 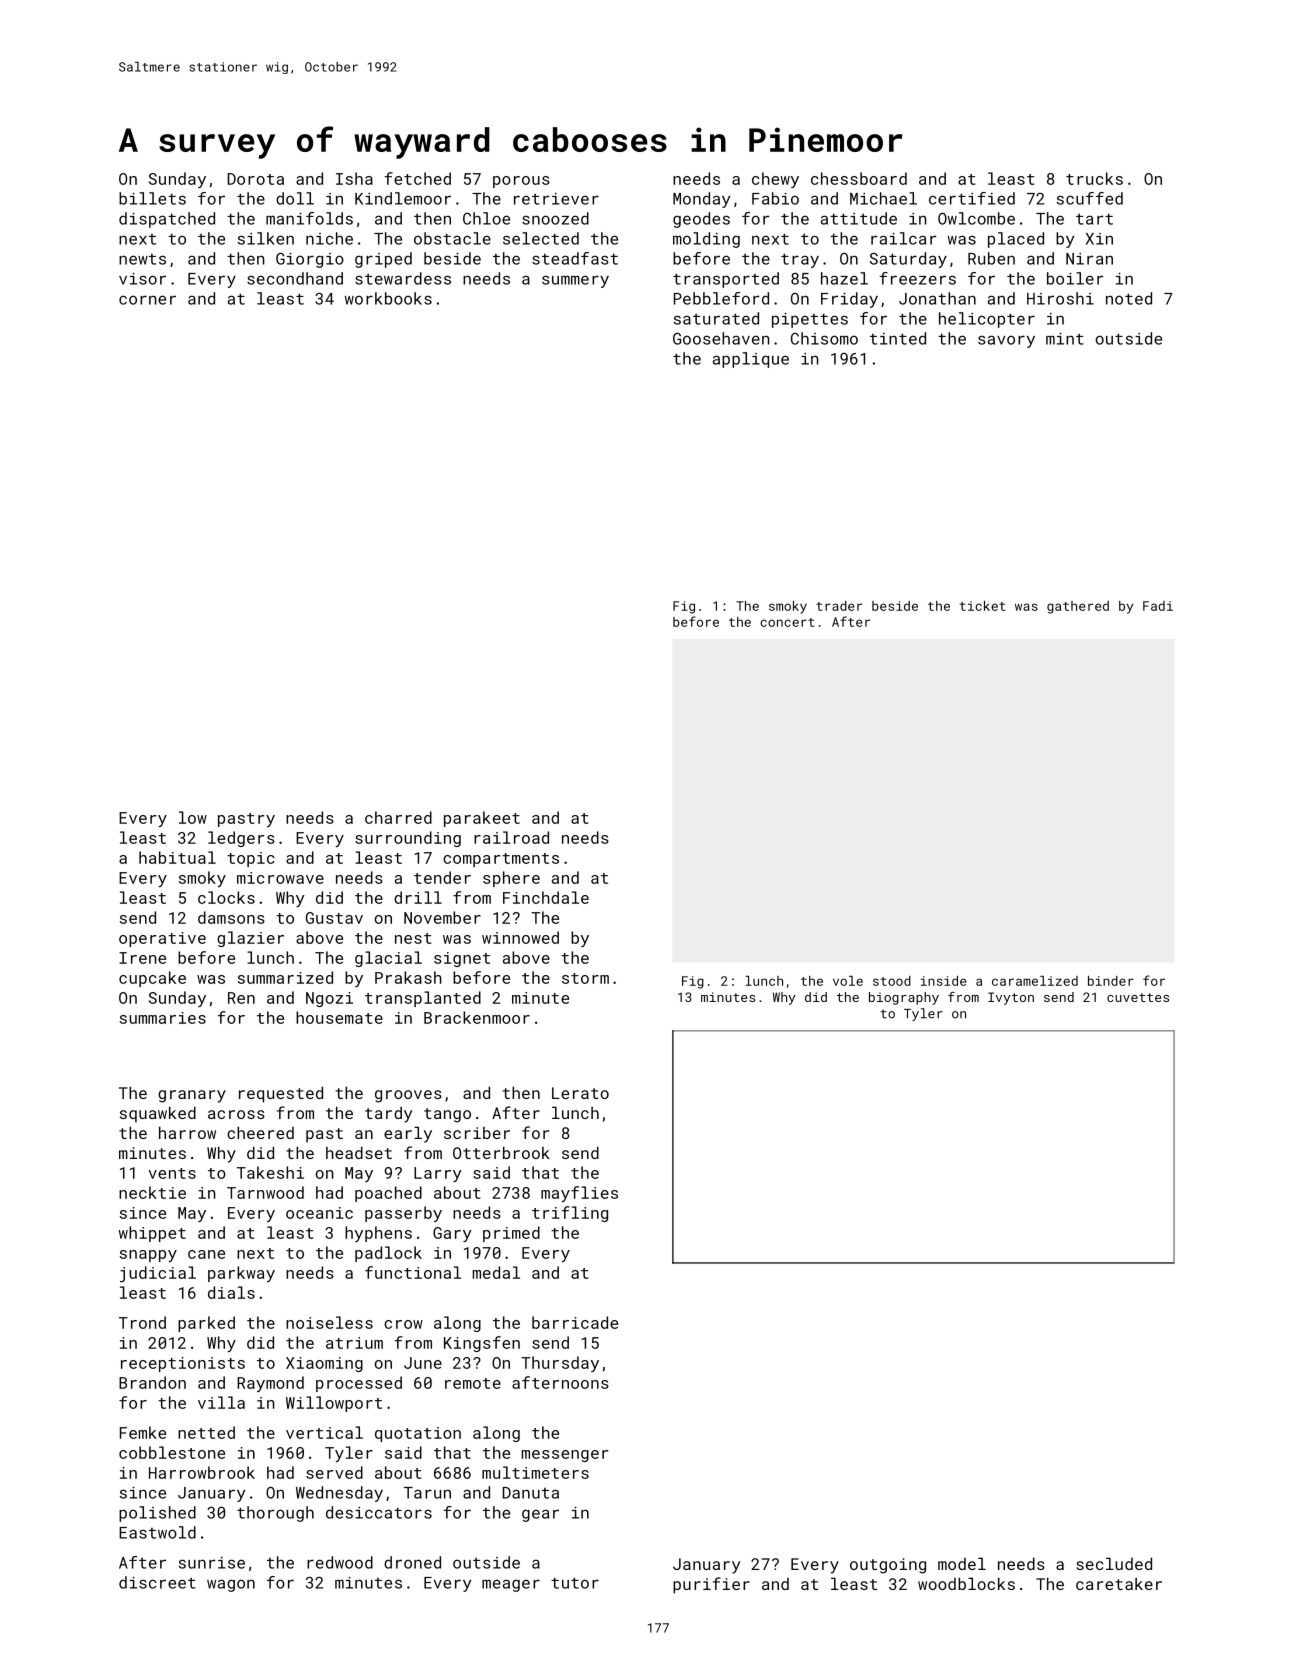 I want to click on inside, so click(x=944, y=981).
